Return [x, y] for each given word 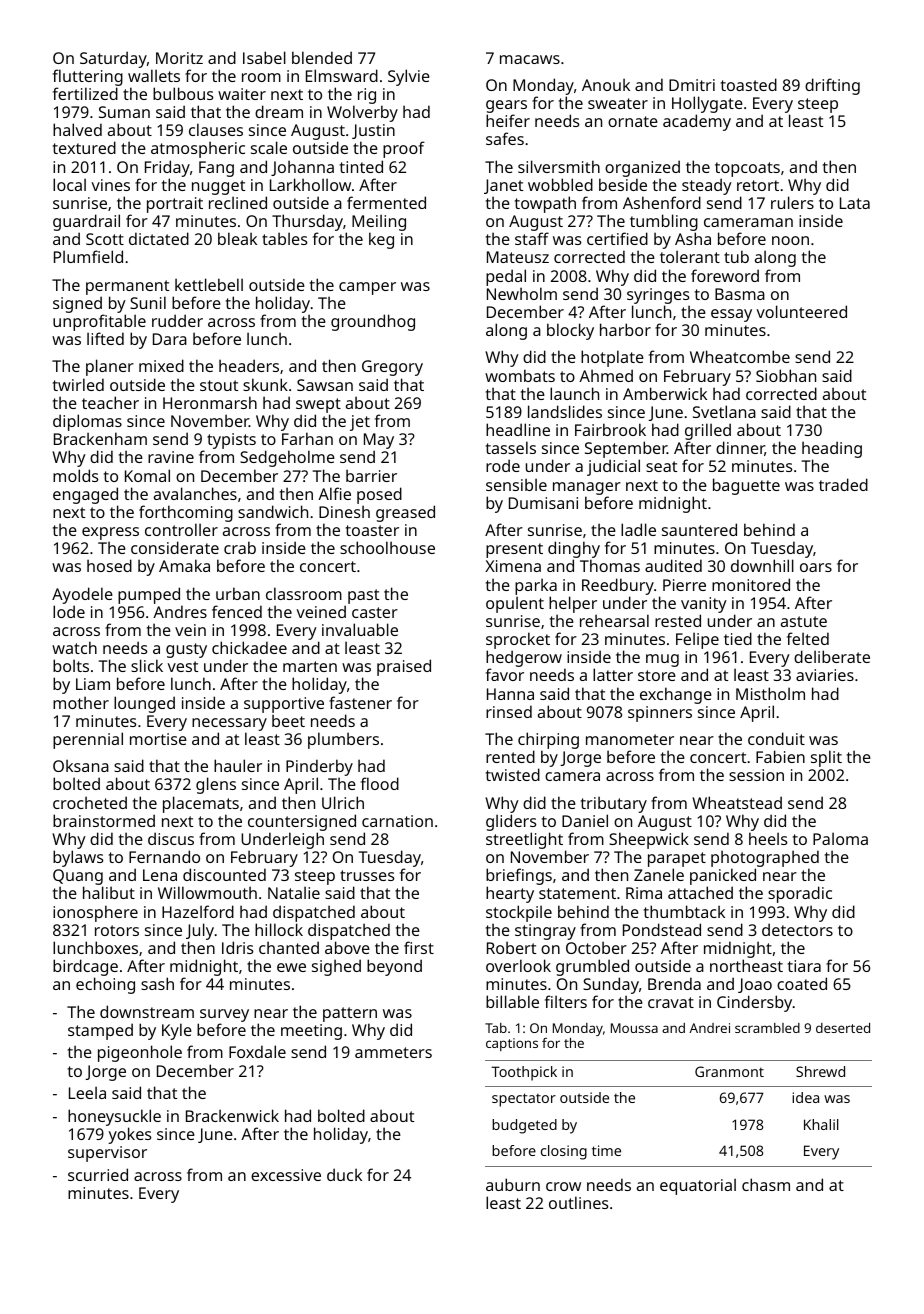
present [514, 550]
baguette [746, 486]
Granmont [729, 1071]
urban [238, 593]
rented [510, 756]
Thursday [307, 222]
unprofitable [99, 322]
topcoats [747, 169]
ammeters [393, 1052]
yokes [129, 1135]
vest [182, 666]
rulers [792, 202]
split [826, 758]
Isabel [264, 57]
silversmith [559, 166]
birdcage [85, 968]
